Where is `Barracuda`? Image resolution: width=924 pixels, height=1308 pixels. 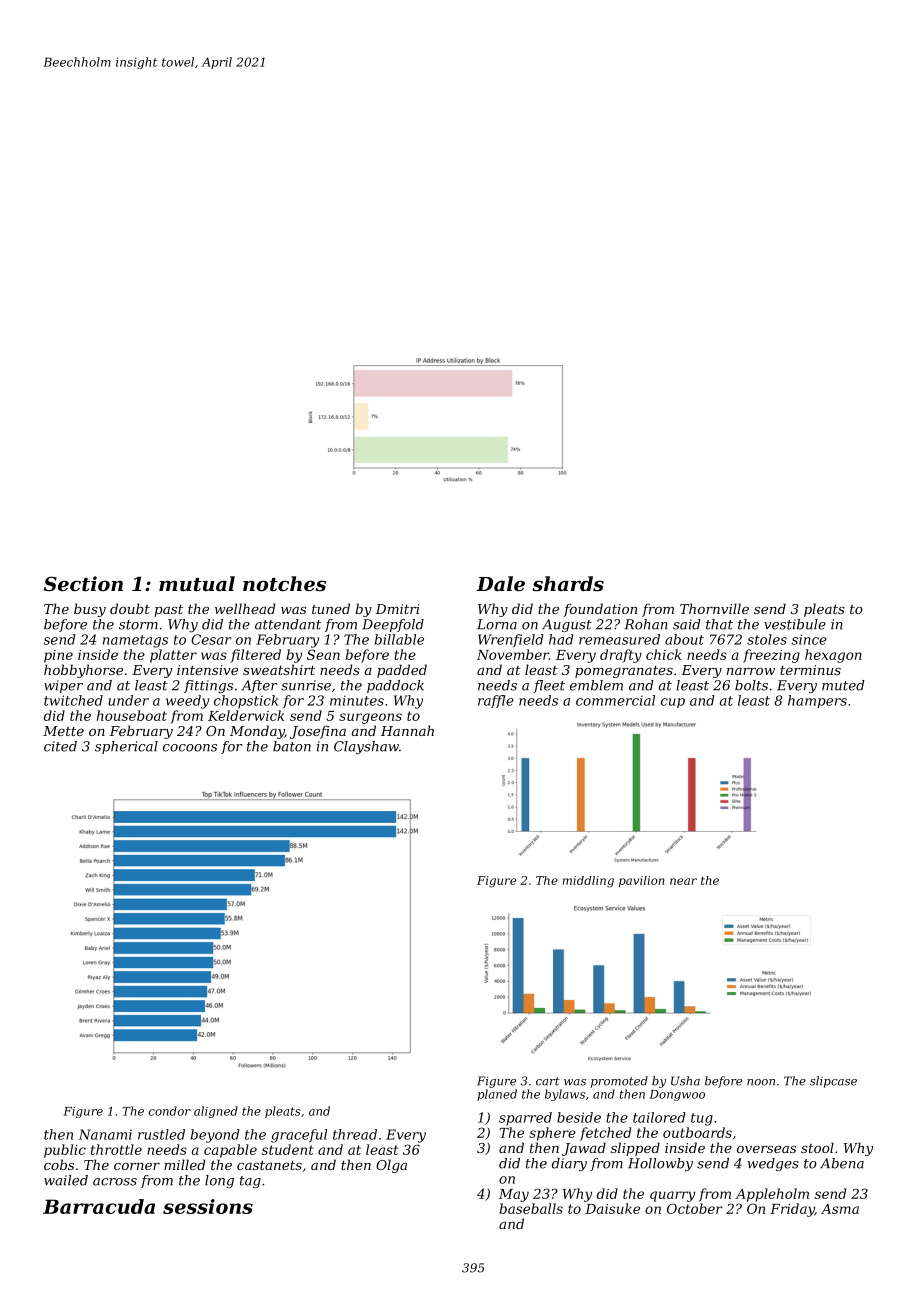 Barracuda is located at coordinates (99, 1206).
